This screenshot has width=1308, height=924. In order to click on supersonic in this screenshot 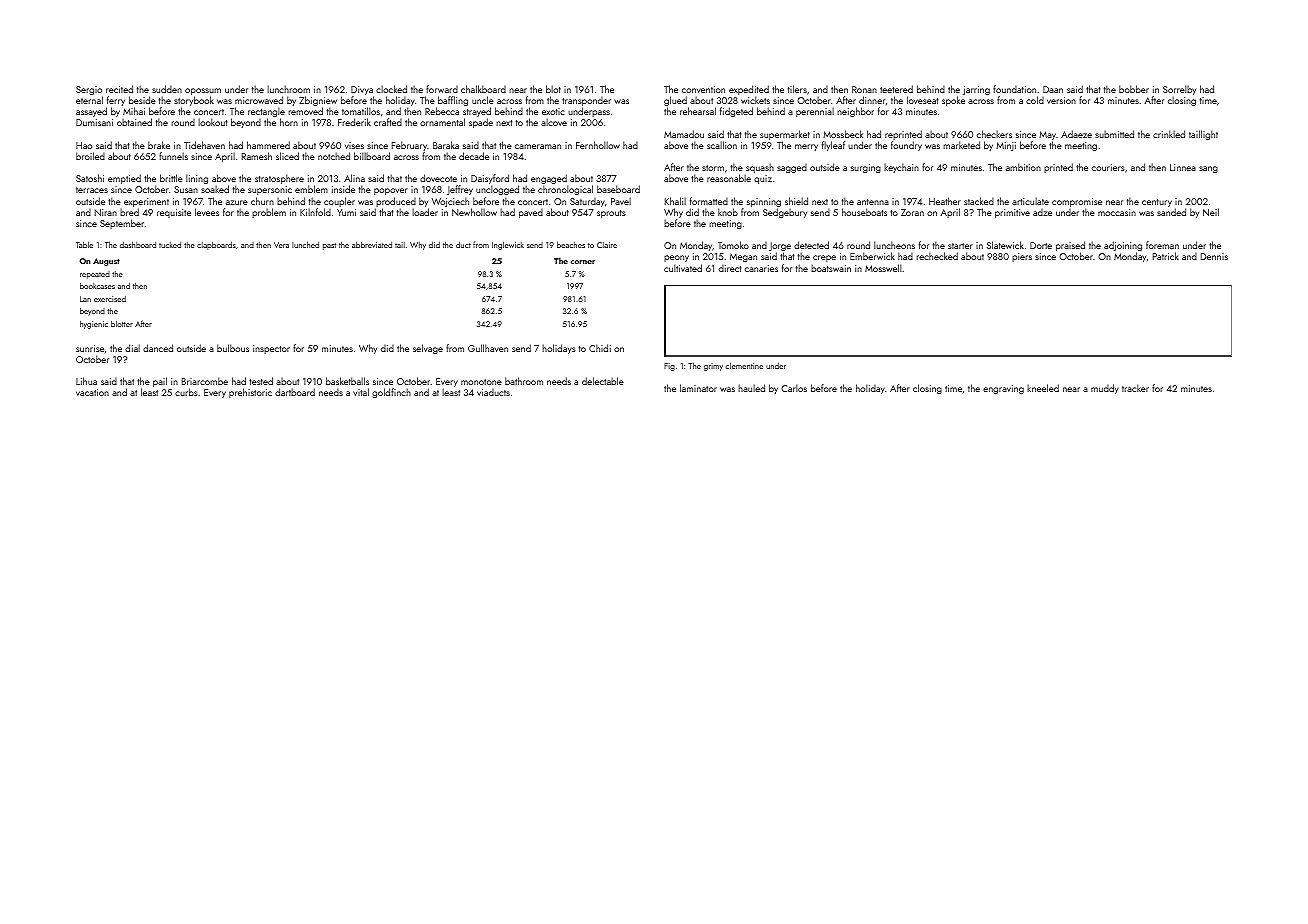, I will do `click(270, 190)`.
